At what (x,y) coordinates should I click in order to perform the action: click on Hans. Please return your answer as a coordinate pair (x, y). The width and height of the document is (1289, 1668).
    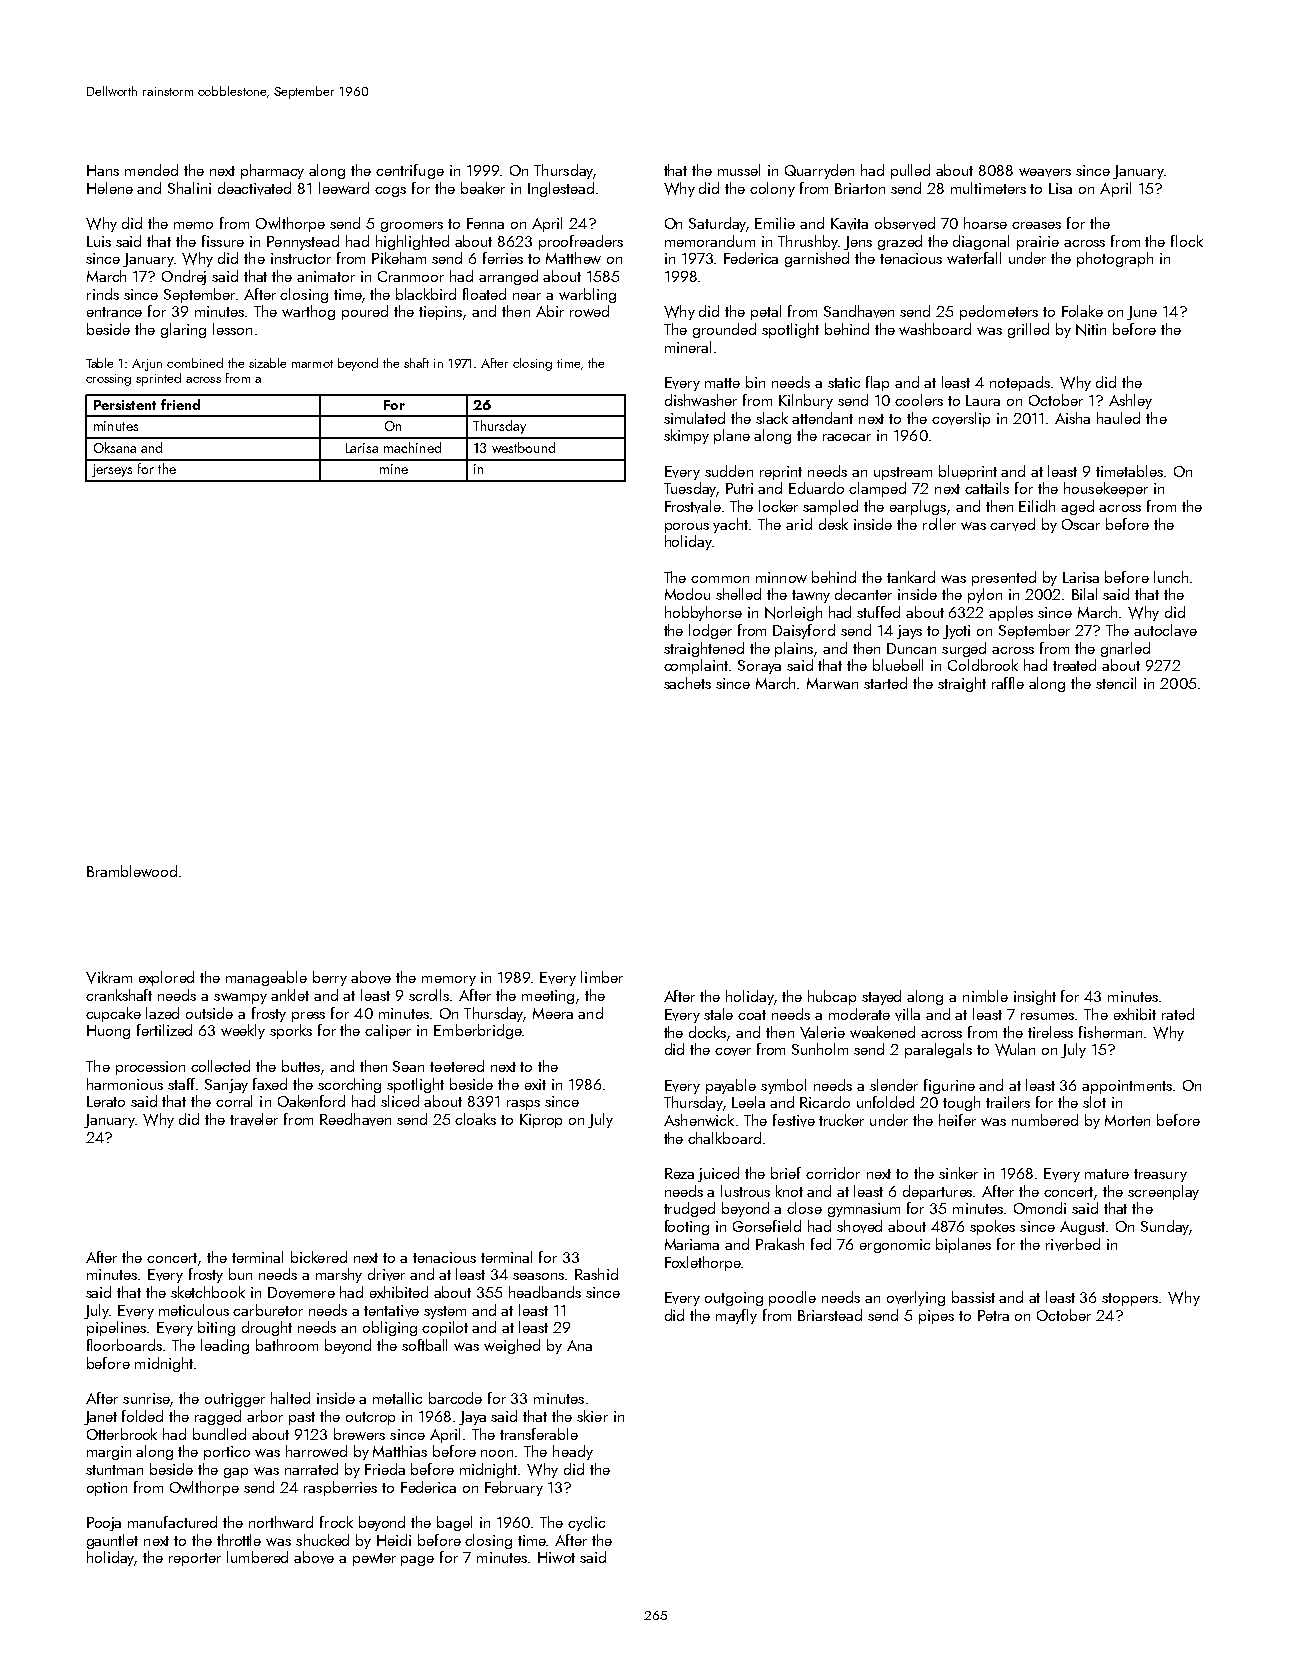
    Looking at the image, I should click on (103, 170).
